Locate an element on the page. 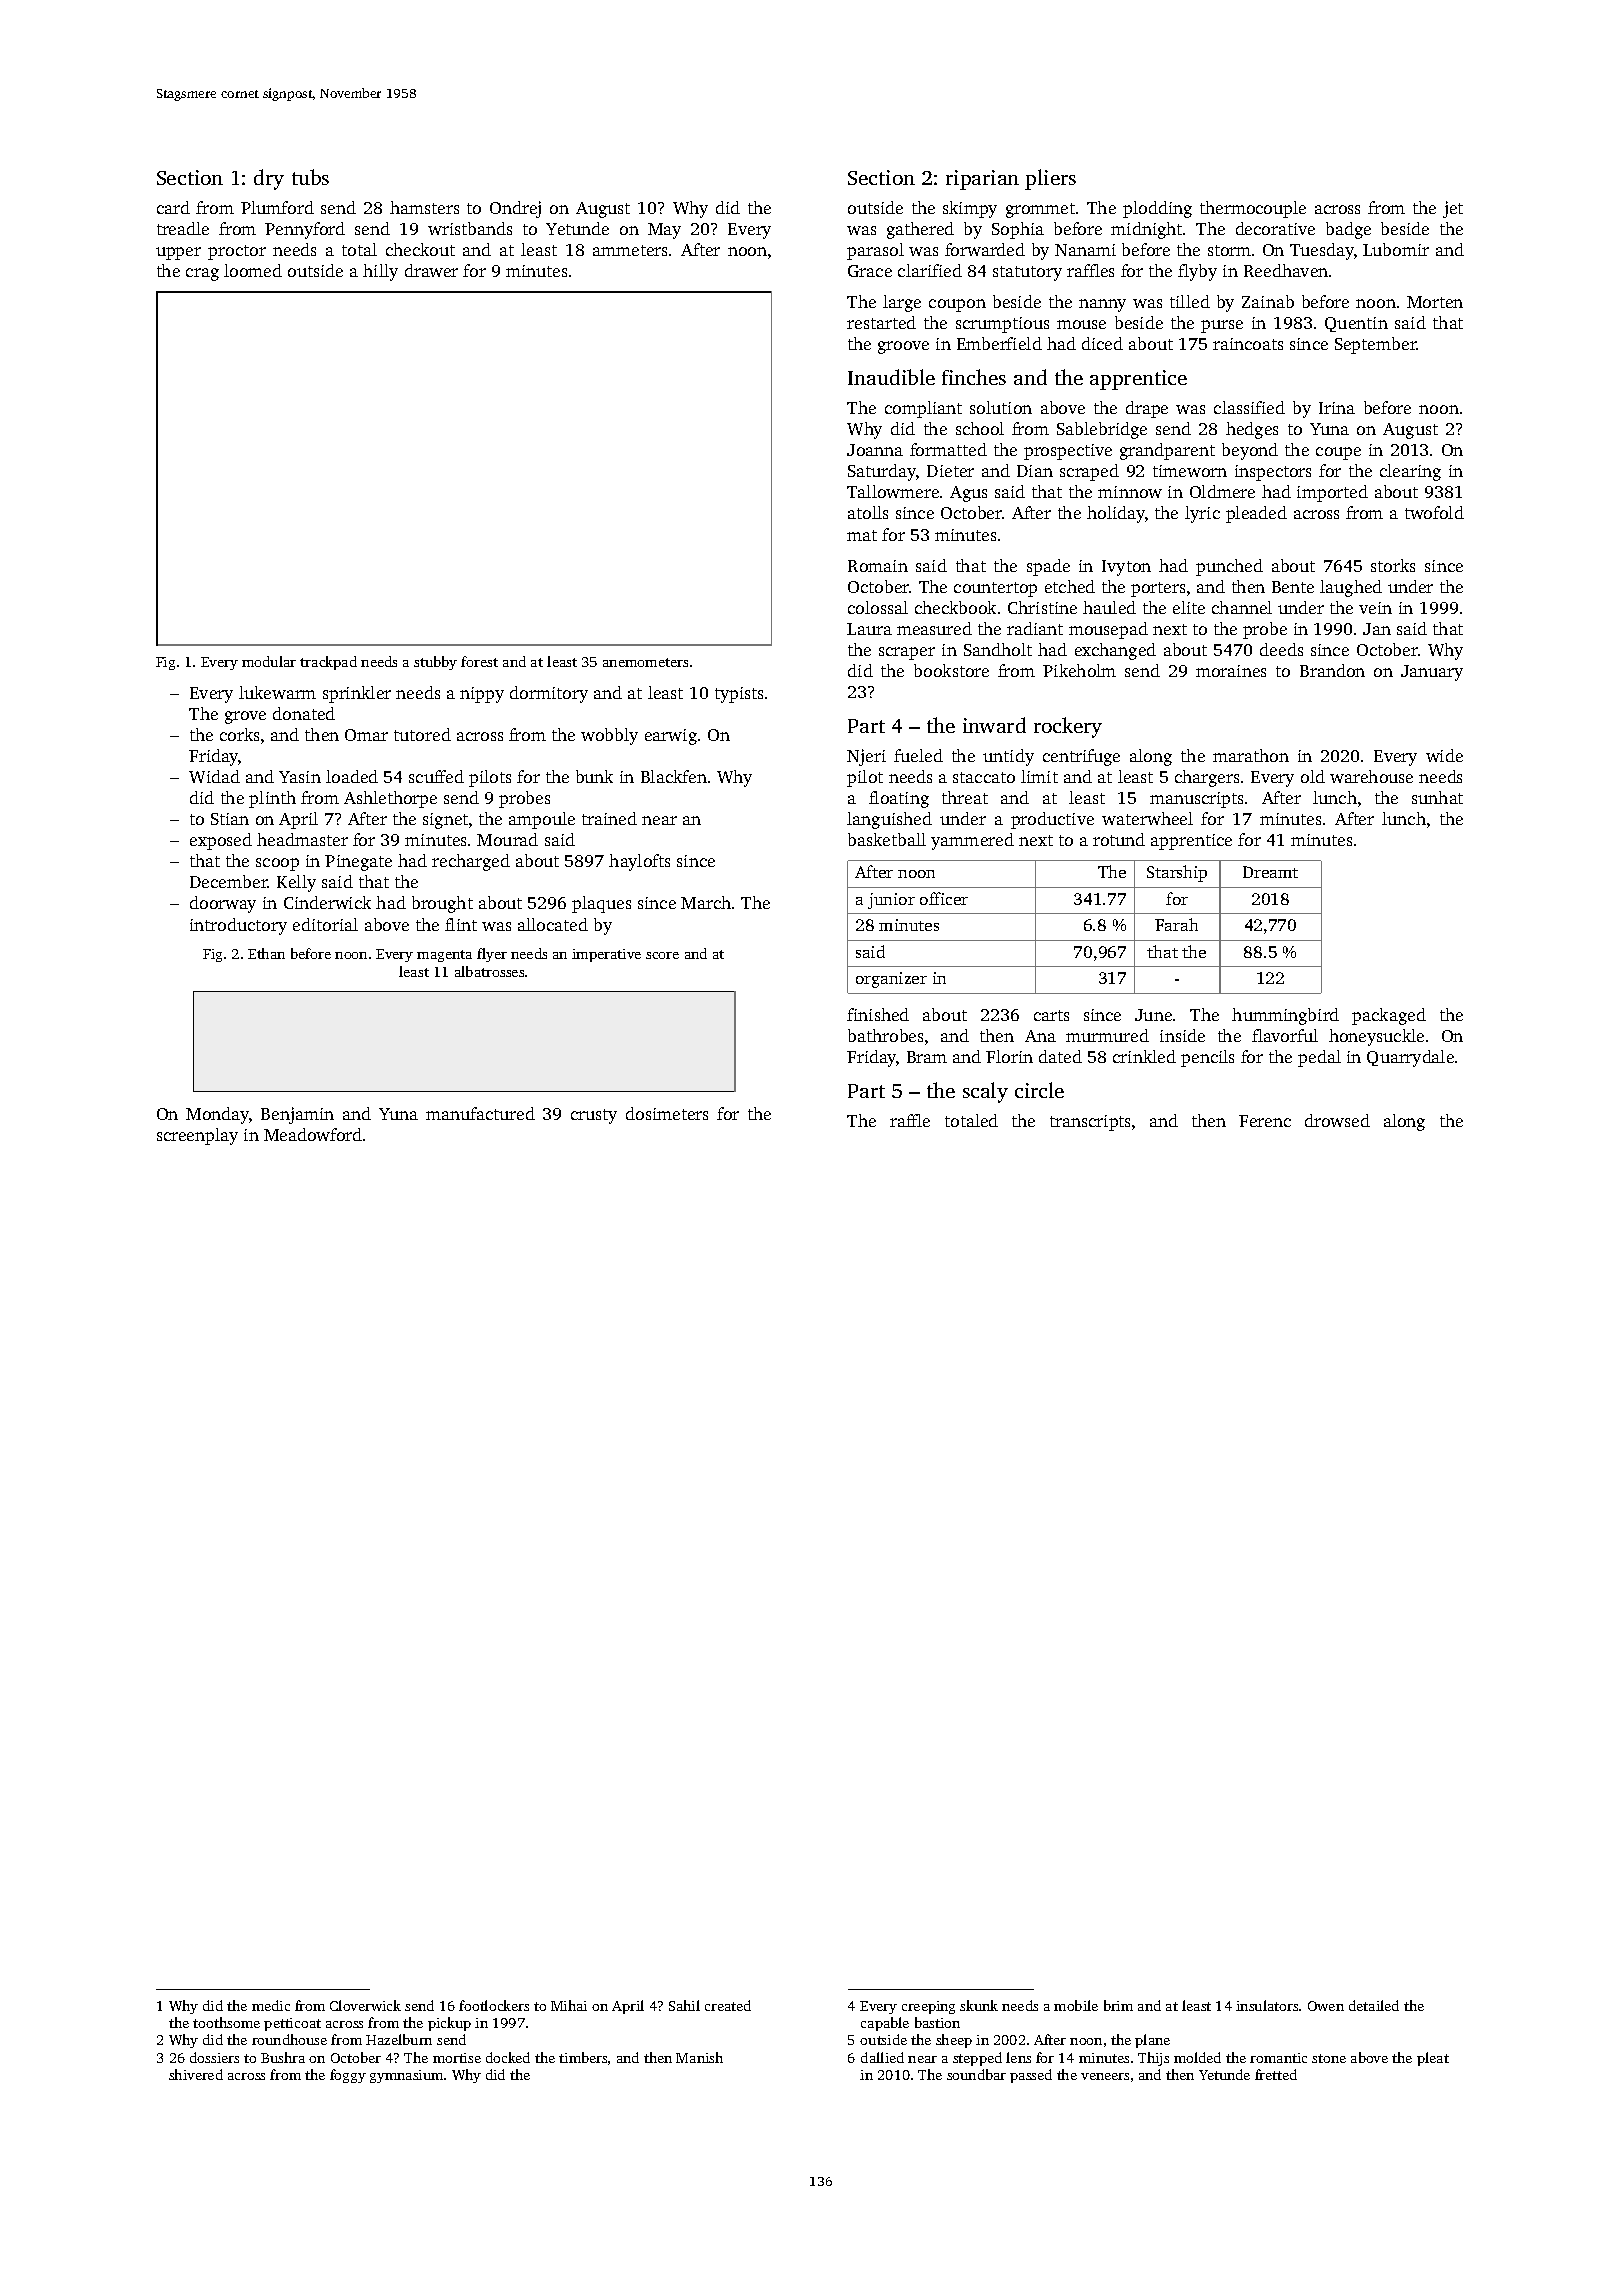 The image size is (1620, 2292). shivered is located at coordinates (196, 2074).
